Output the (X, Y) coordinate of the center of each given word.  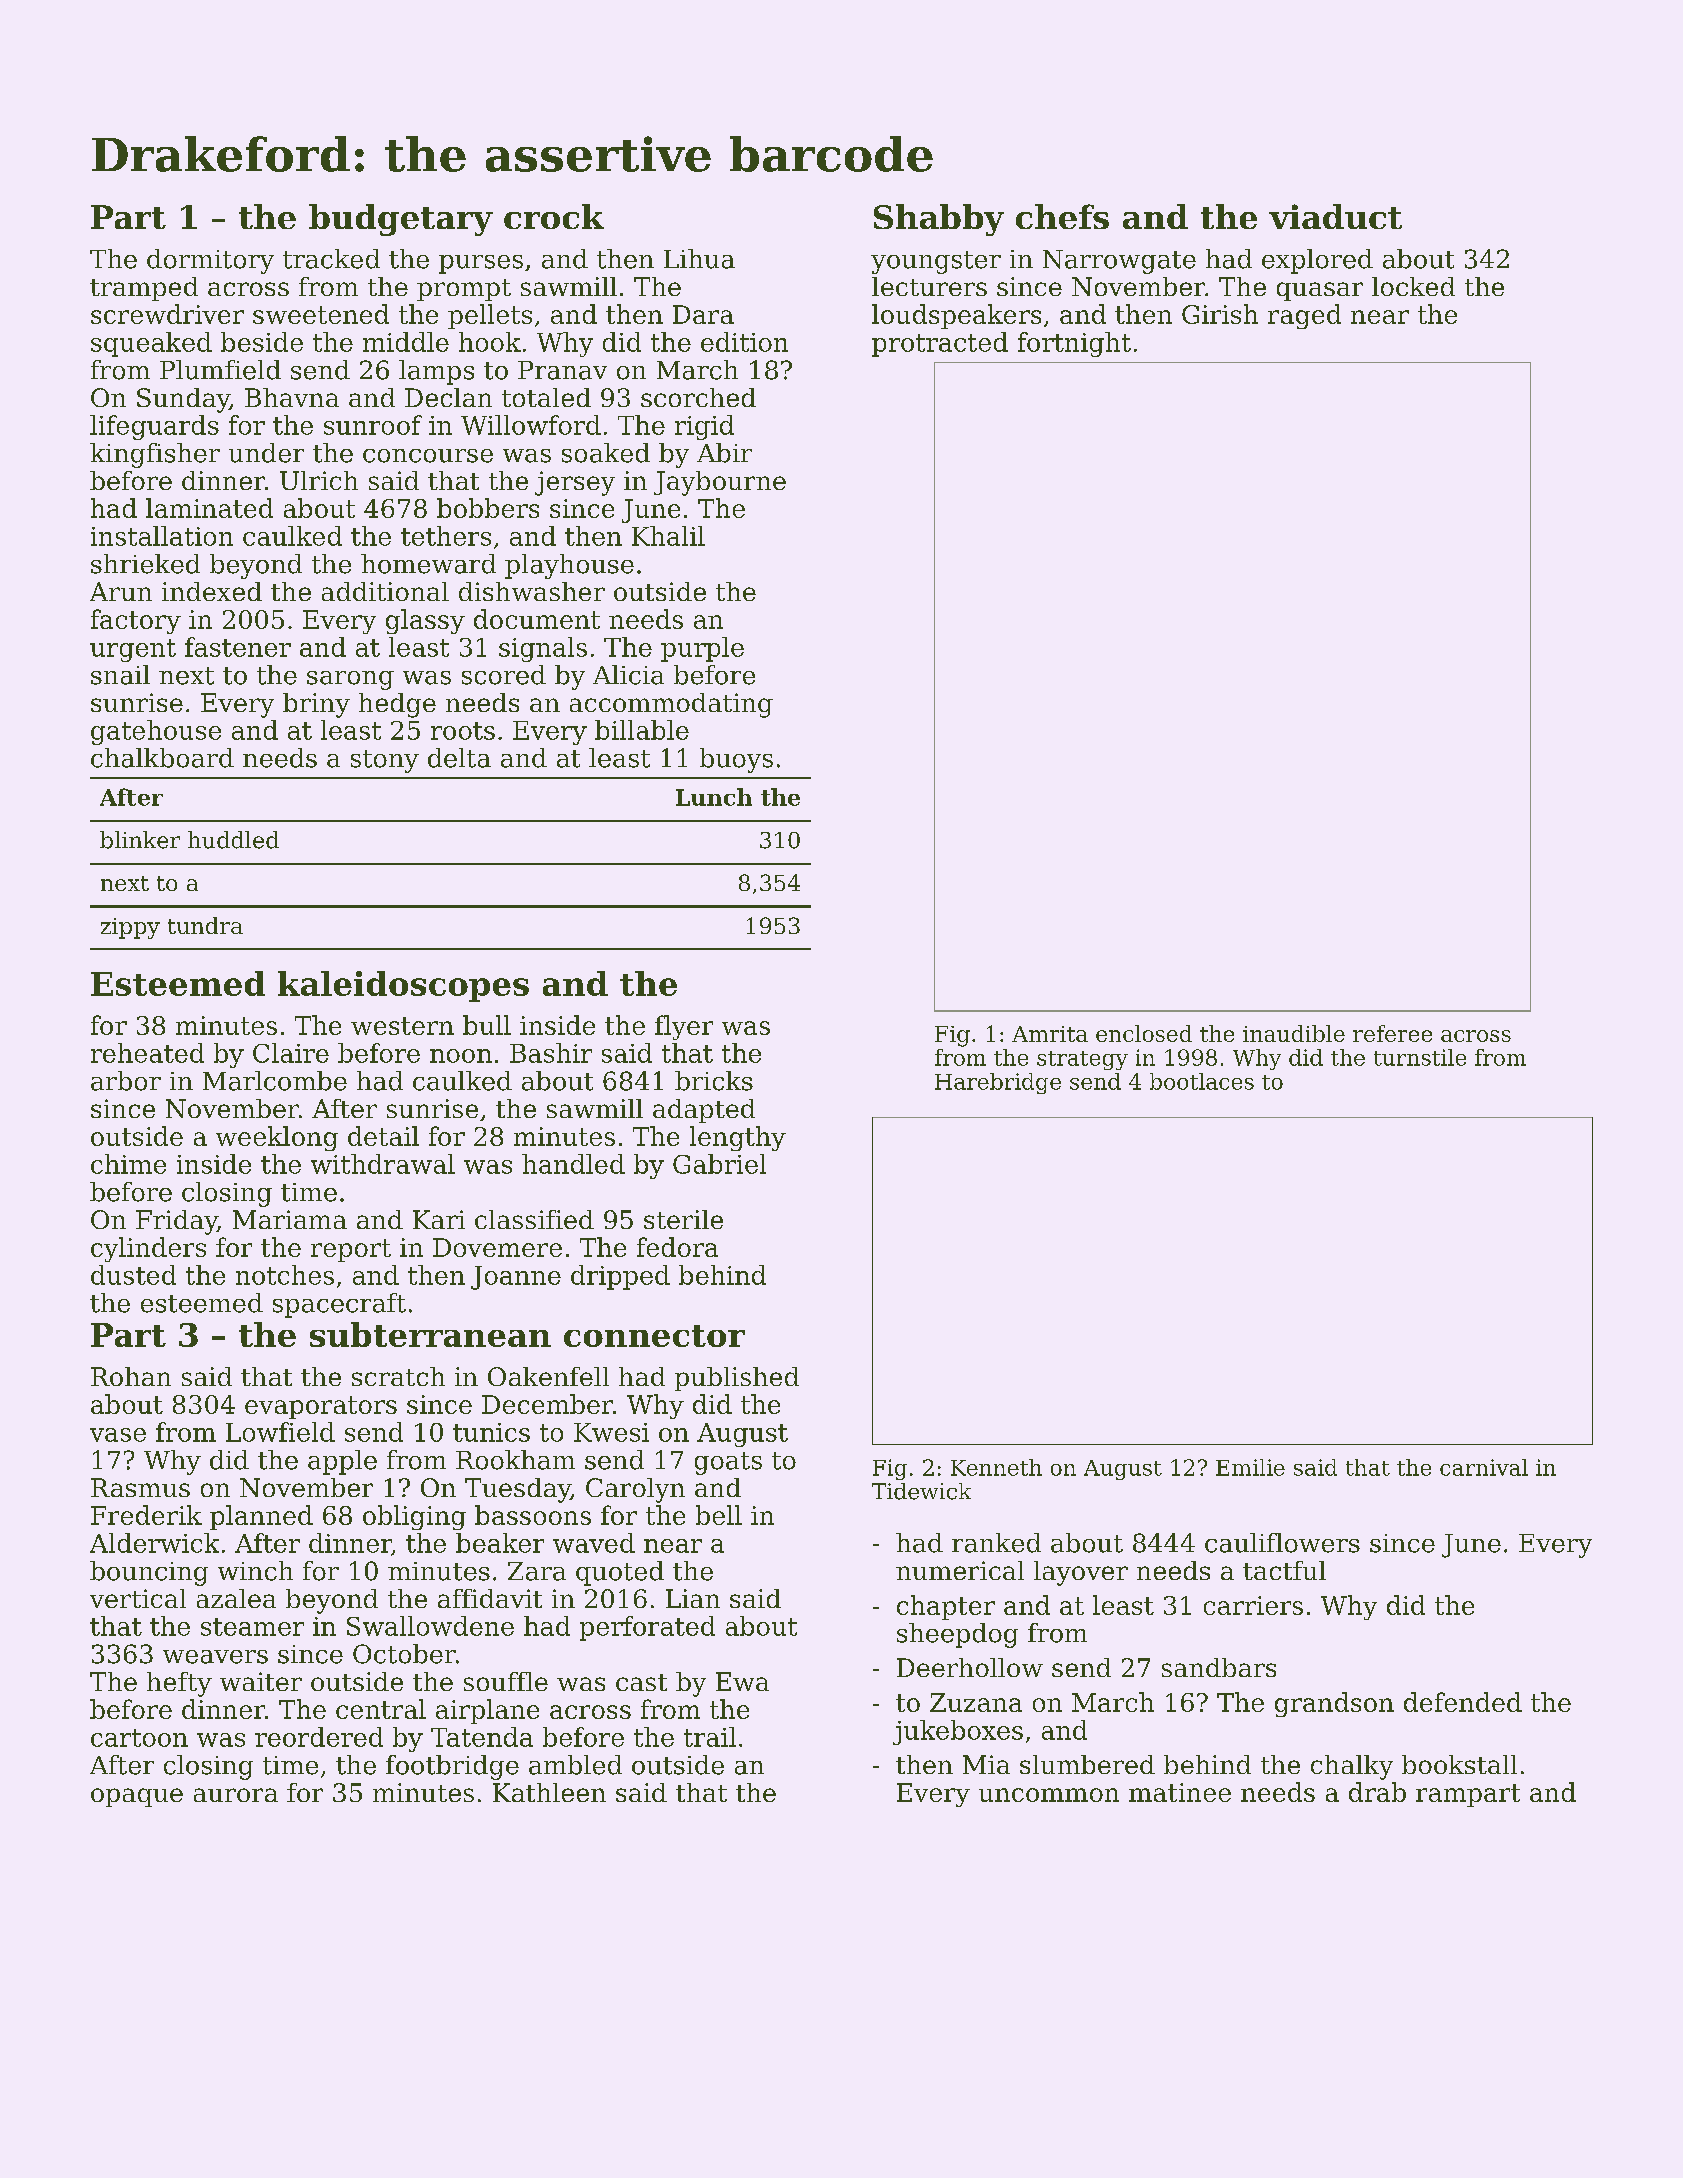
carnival (1484, 1467)
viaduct (1335, 216)
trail (710, 1737)
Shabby (939, 220)
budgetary (401, 220)
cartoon (139, 1738)
